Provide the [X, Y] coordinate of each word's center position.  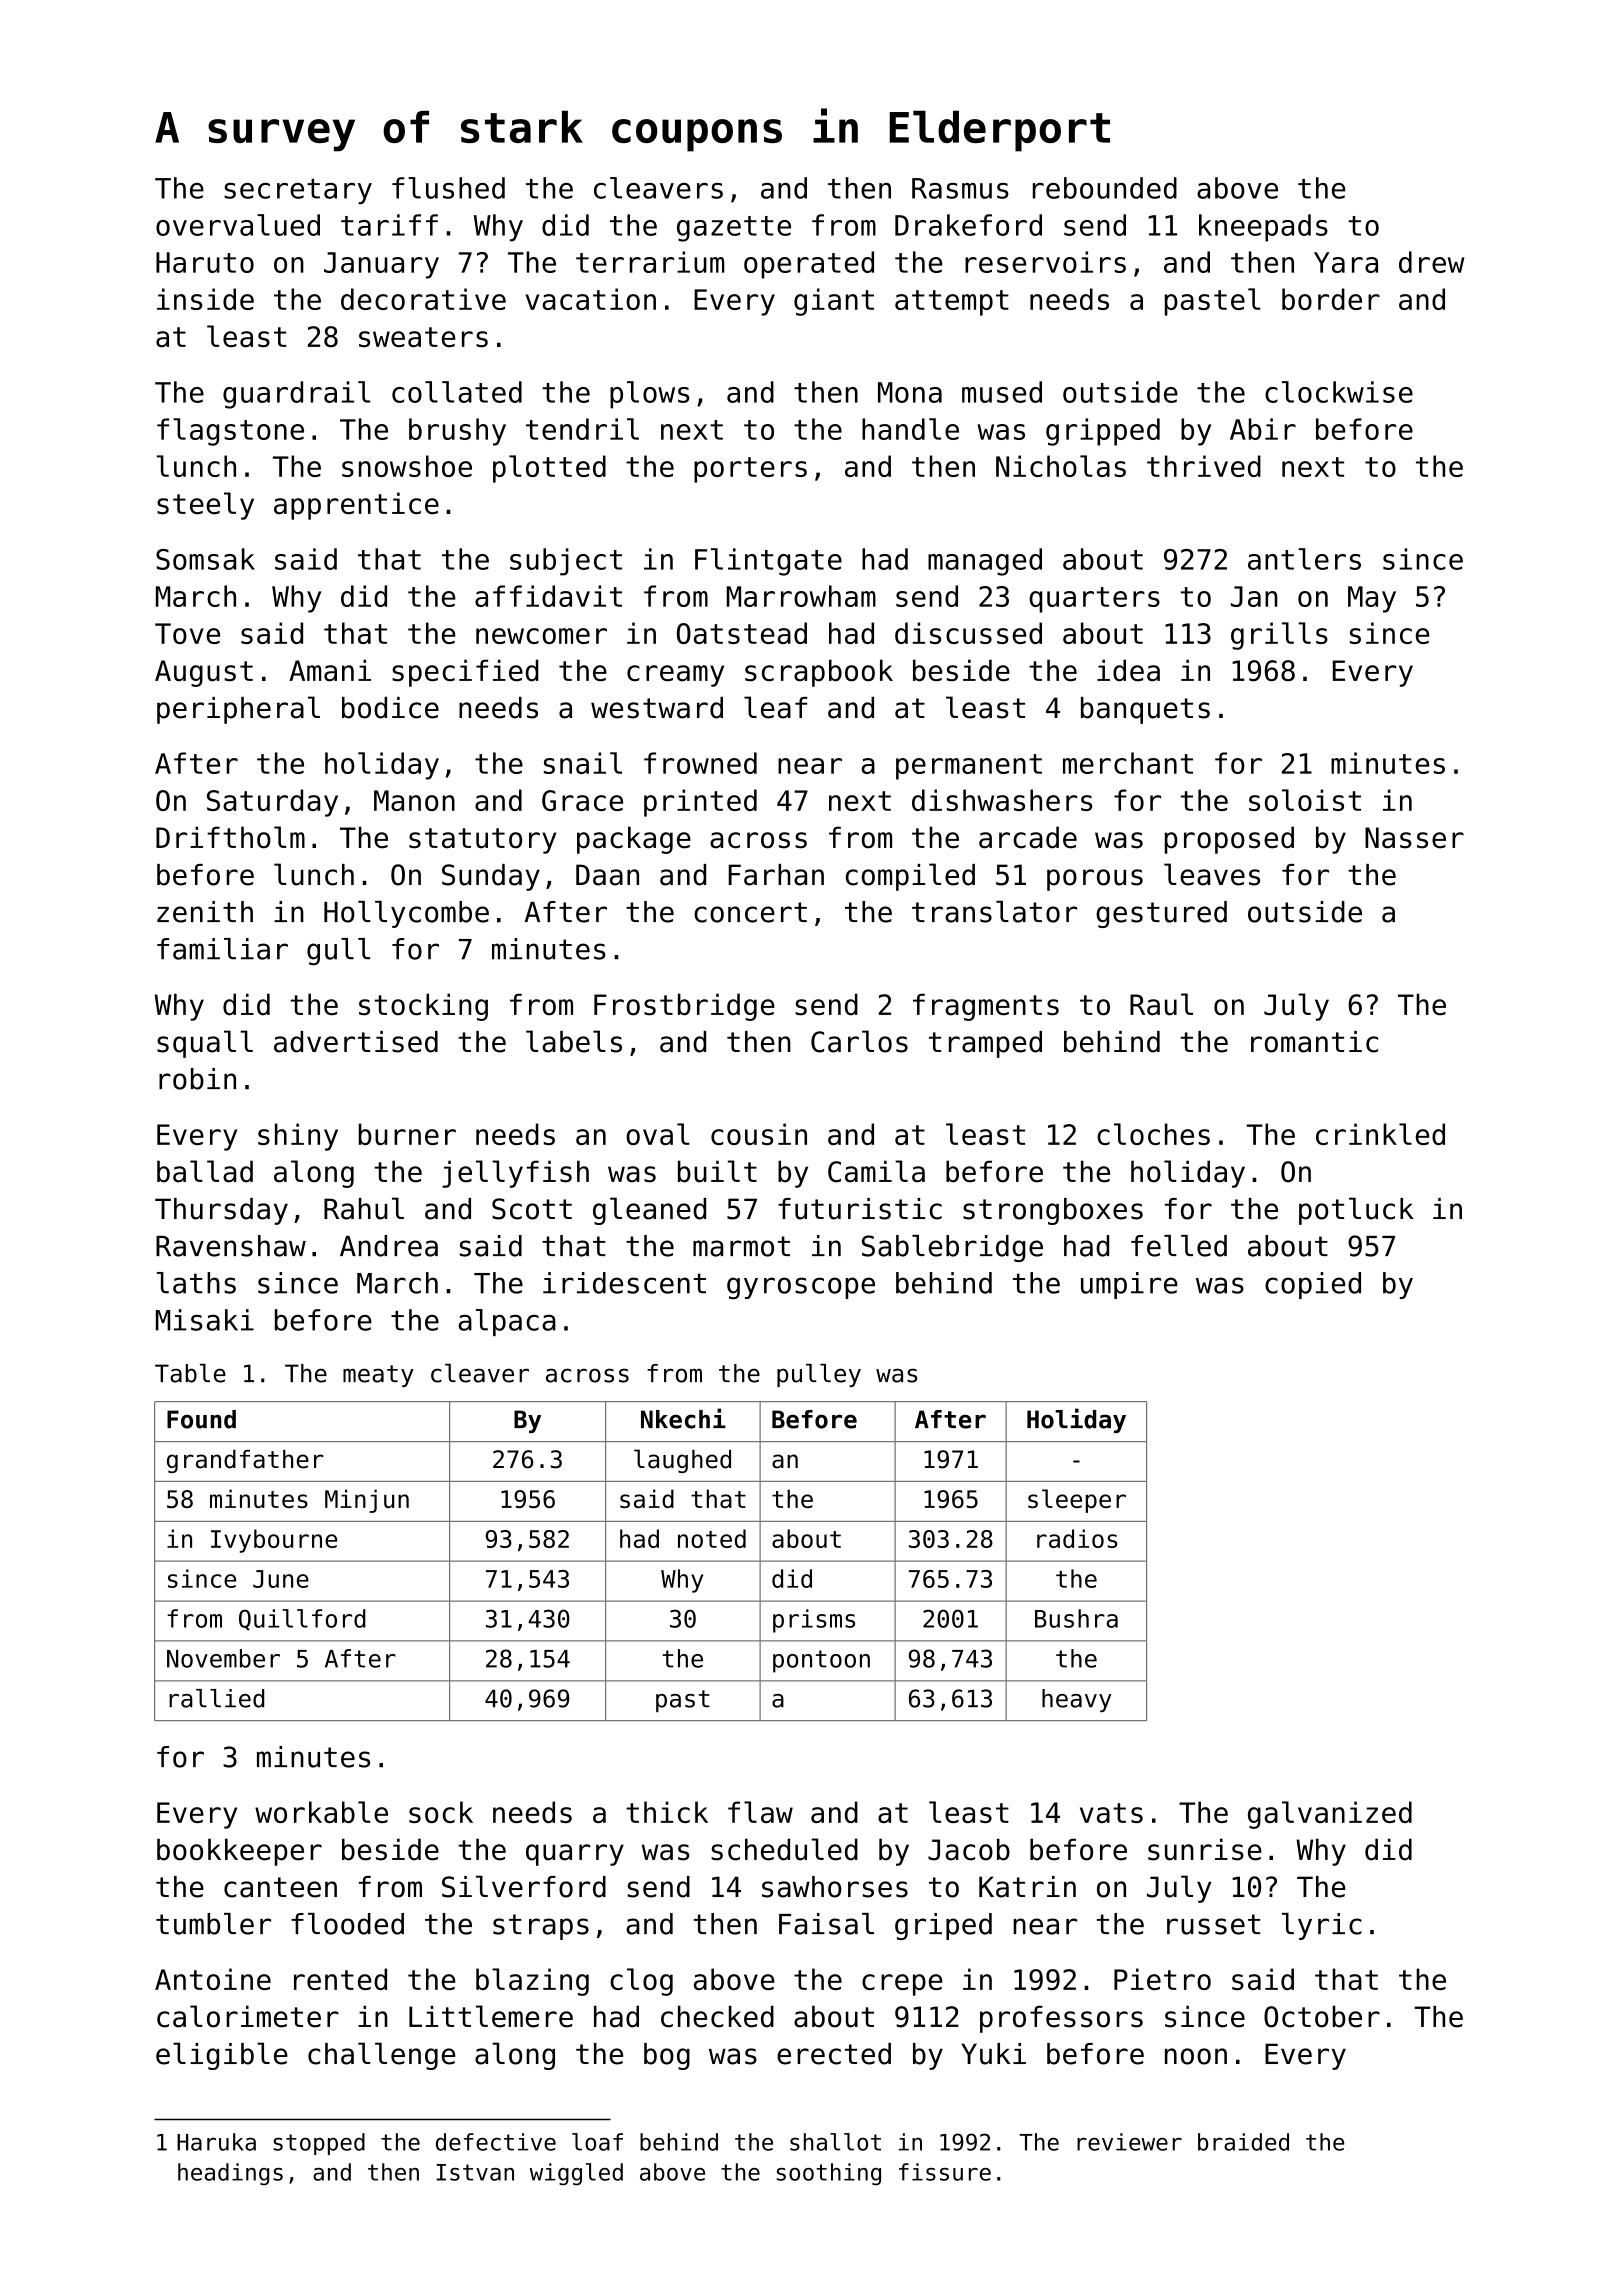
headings [230, 2174]
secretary [298, 191]
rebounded [1105, 188]
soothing [829, 2174]
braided [1243, 2142]
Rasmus [960, 188]
